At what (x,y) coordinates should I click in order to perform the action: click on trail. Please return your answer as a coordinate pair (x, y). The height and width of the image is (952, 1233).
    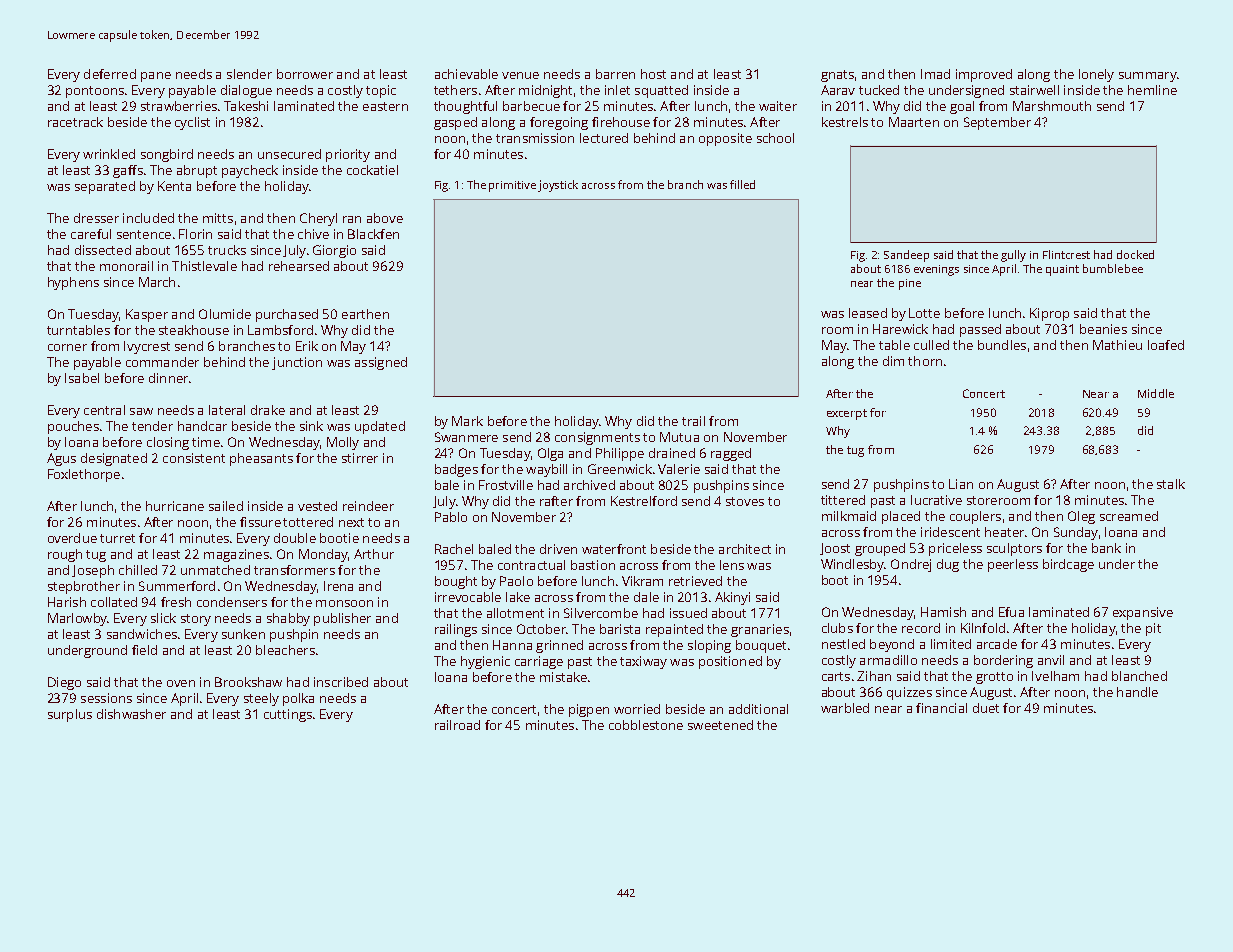
    Looking at the image, I should click on (693, 421).
